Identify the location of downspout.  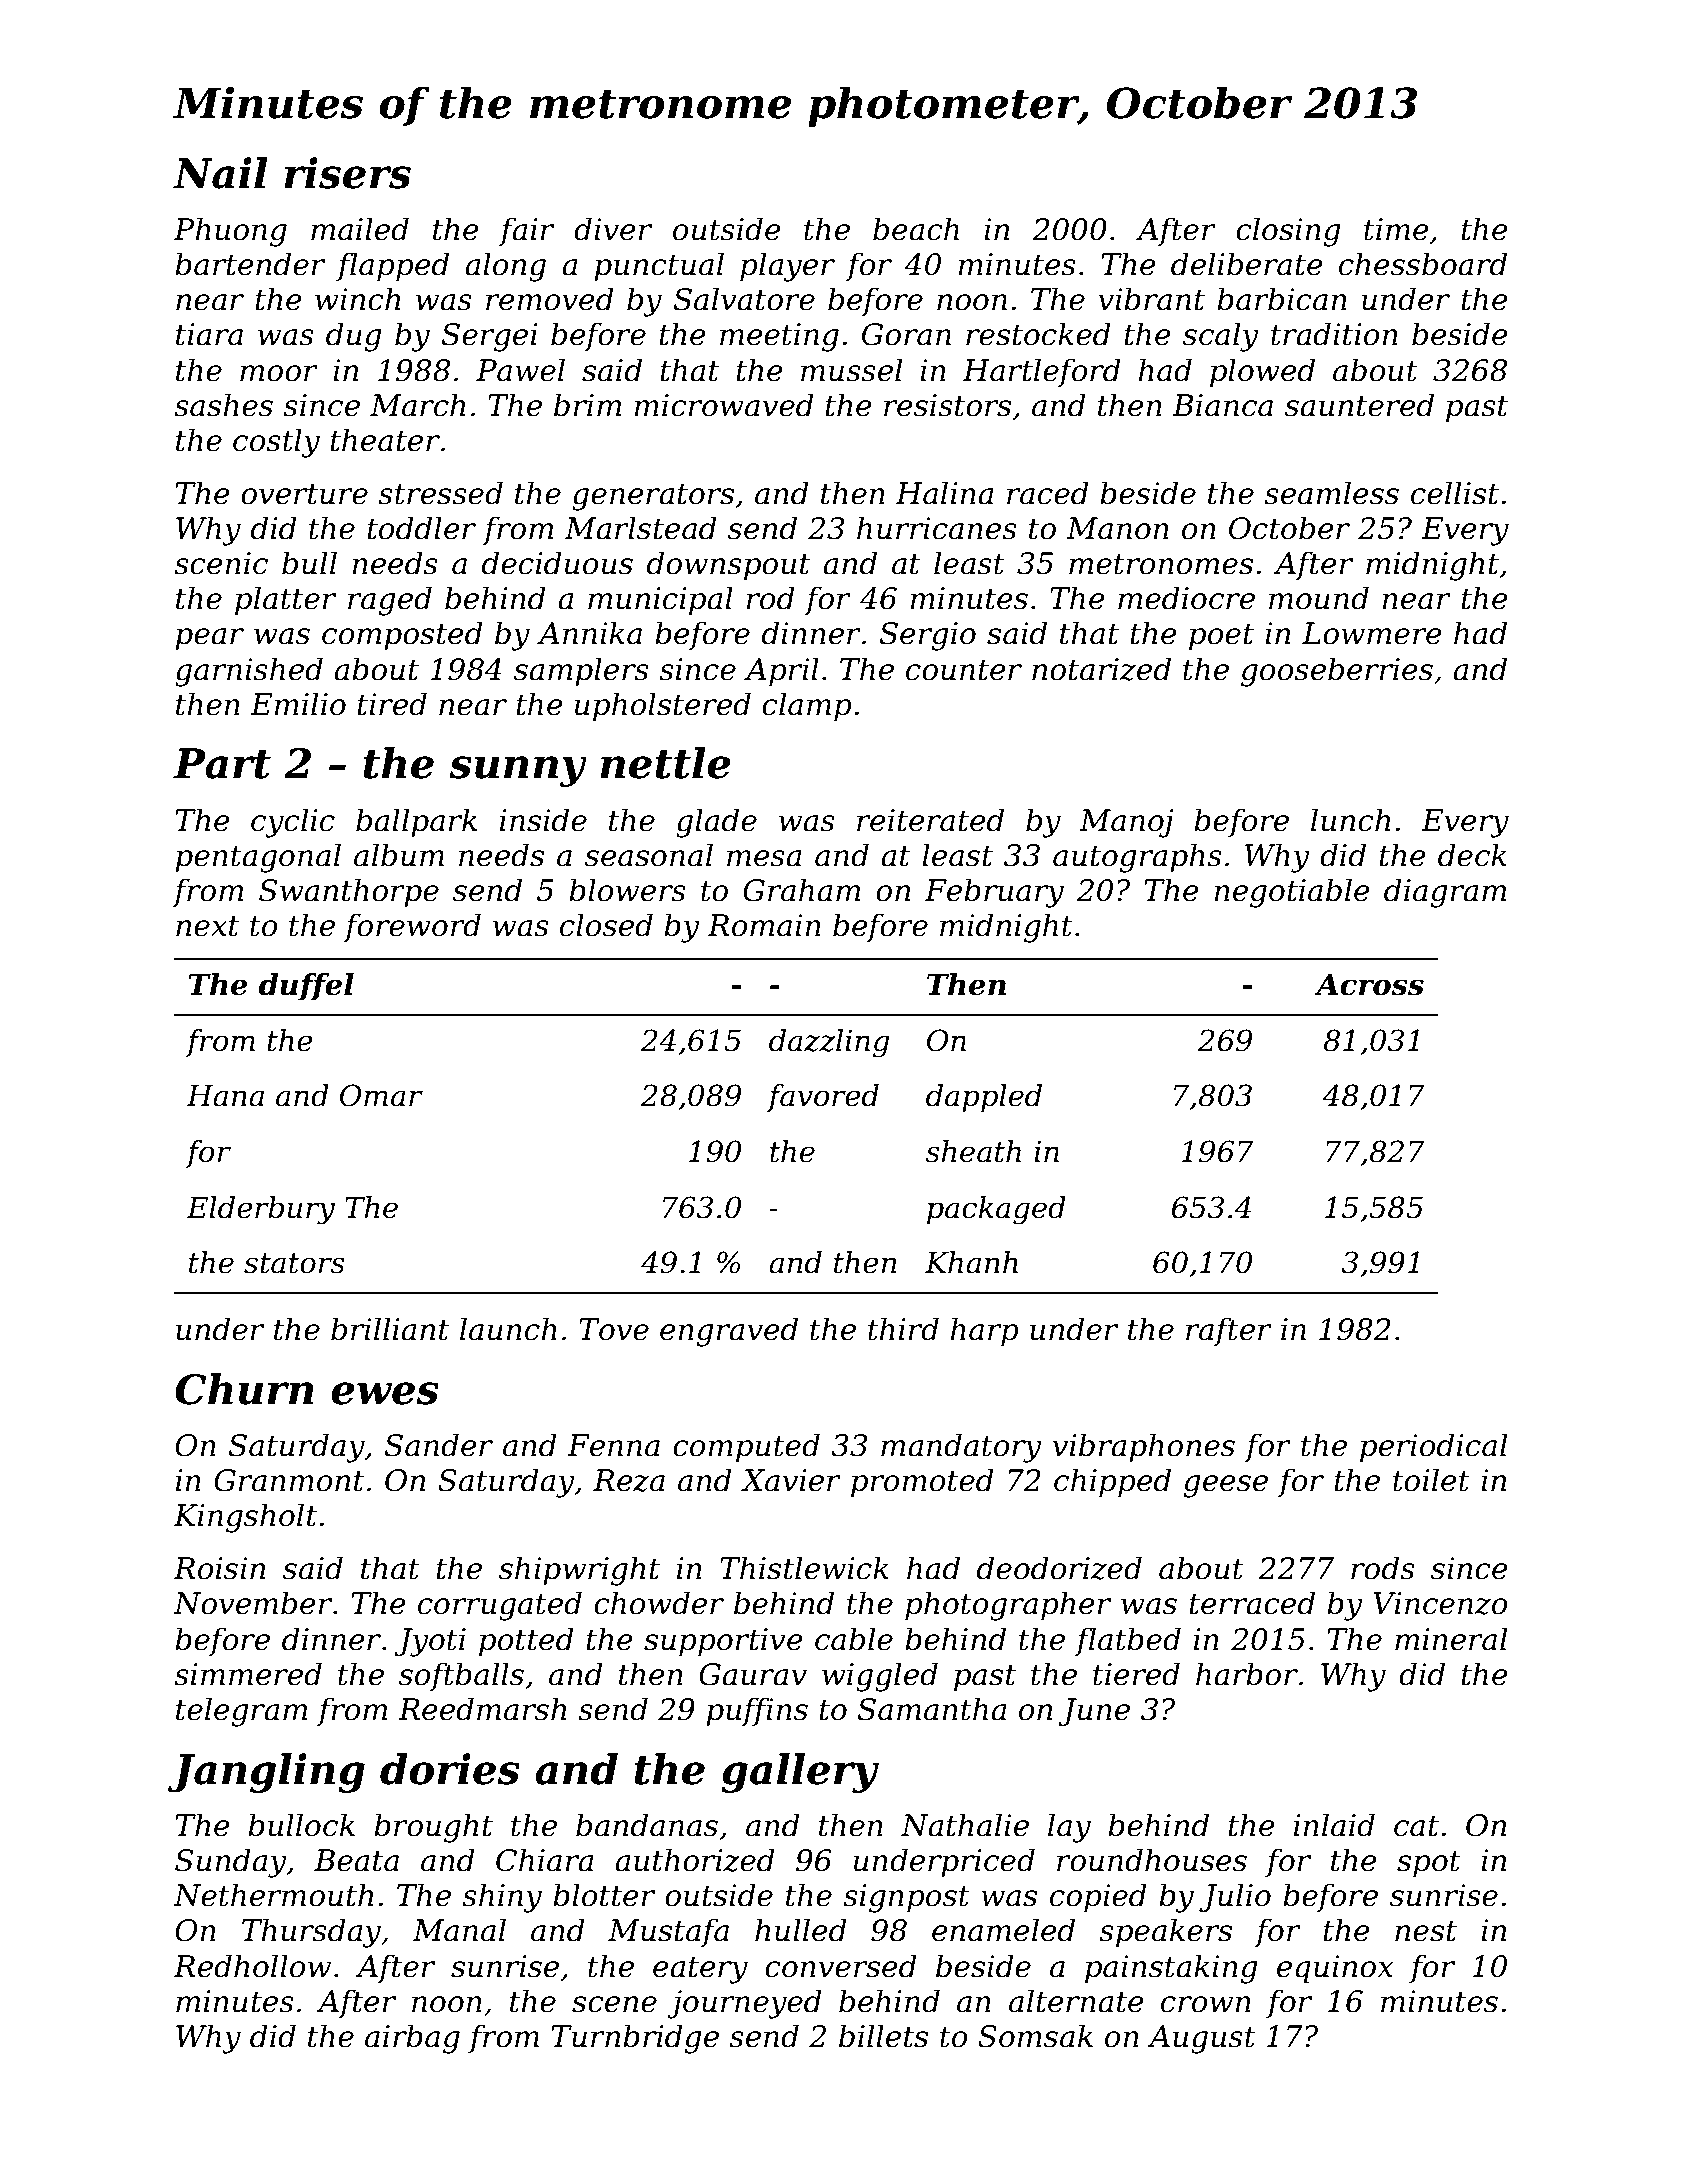
(728, 565).
